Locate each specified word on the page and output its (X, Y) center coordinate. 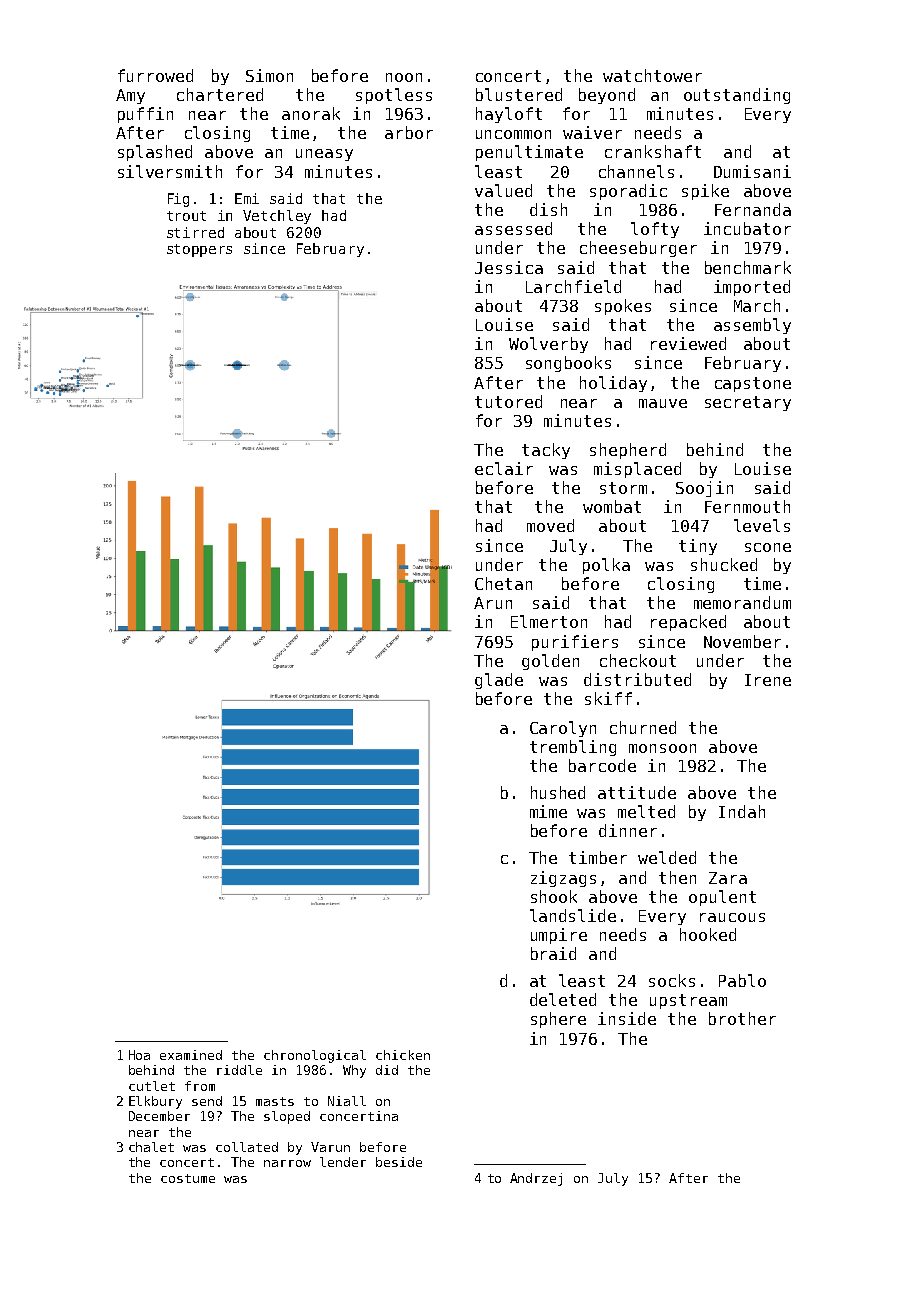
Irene (768, 680)
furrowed (155, 75)
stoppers (199, 250)
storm (623, 488)
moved (550, 525)
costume (188, 1178)
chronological (315, 1056)
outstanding (737, 96)
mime (548, 811)
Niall (347, 1101)
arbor (409, 132)
